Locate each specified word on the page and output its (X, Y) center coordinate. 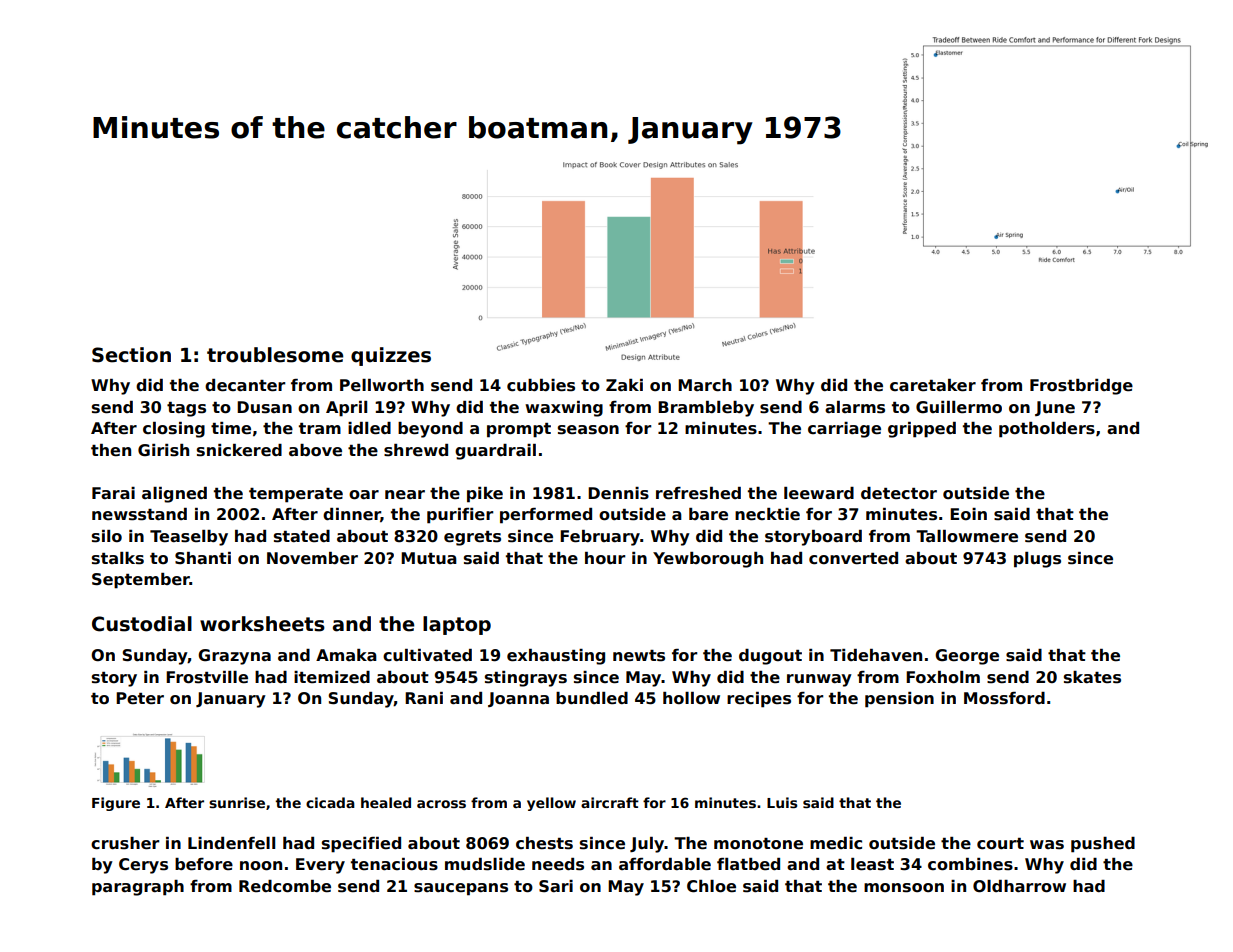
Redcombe (285, 886)
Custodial (142, 624)
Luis (782, 802)
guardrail (495, 452)
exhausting (556, 657)
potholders (1047, 430)
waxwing (564, 409)
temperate (296, 495)
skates (1092, 677)
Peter (140, 698)
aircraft (610, 802)
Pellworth (382, 385)
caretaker (933, 385)
